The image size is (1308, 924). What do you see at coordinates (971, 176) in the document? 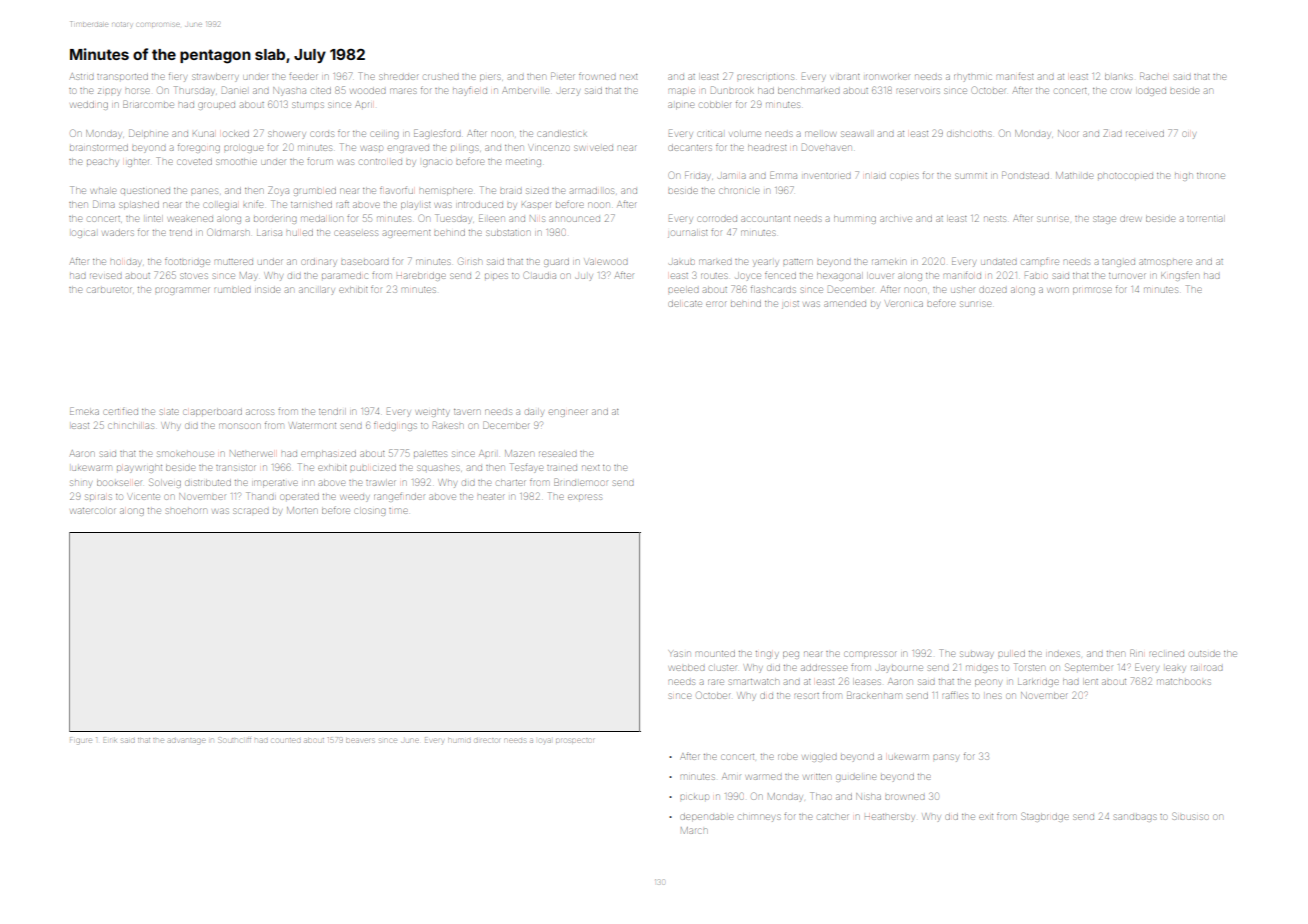
I see `summit` at bounding box center [971, 176].
